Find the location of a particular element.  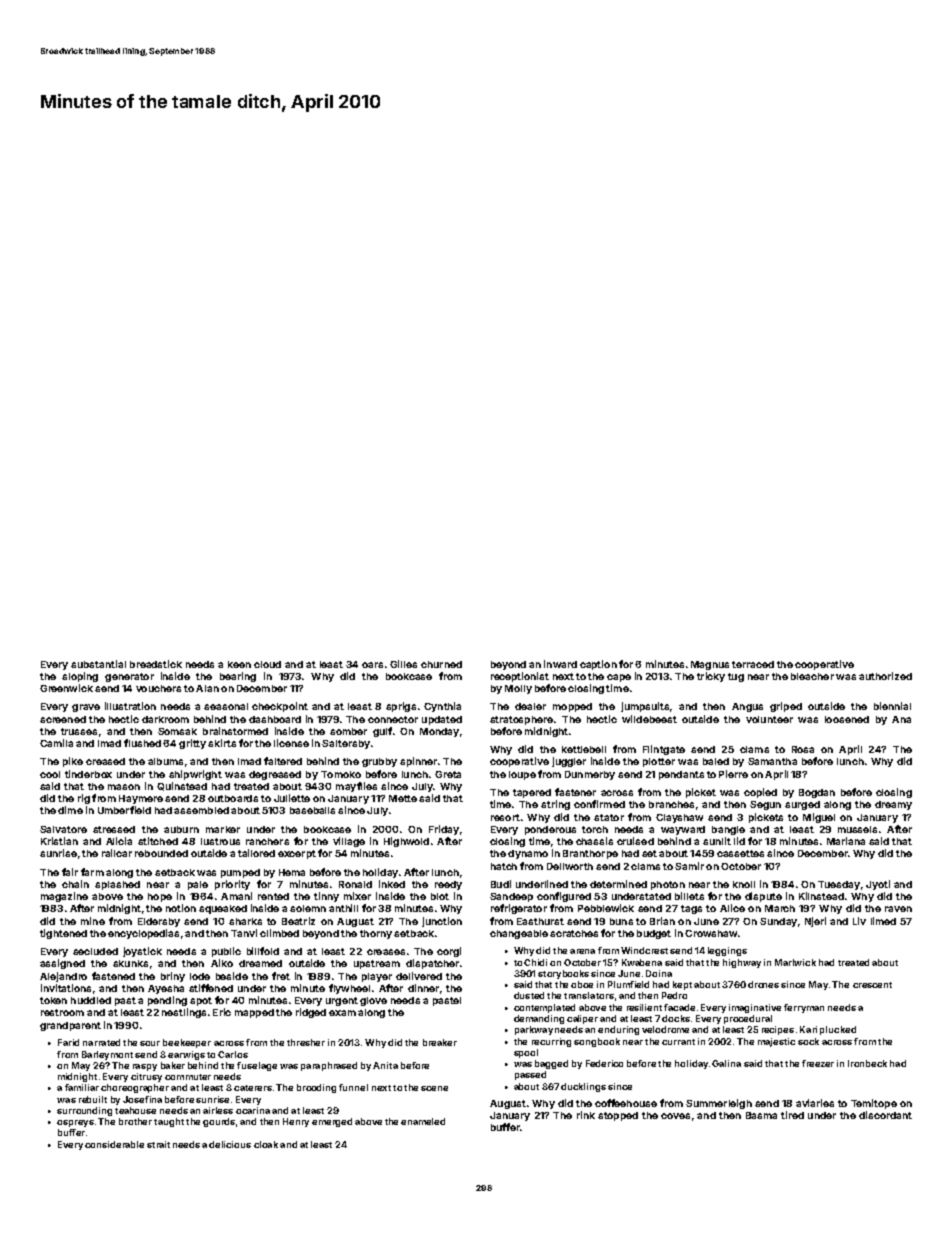

Magnus is located at coordinates (710, 665).
